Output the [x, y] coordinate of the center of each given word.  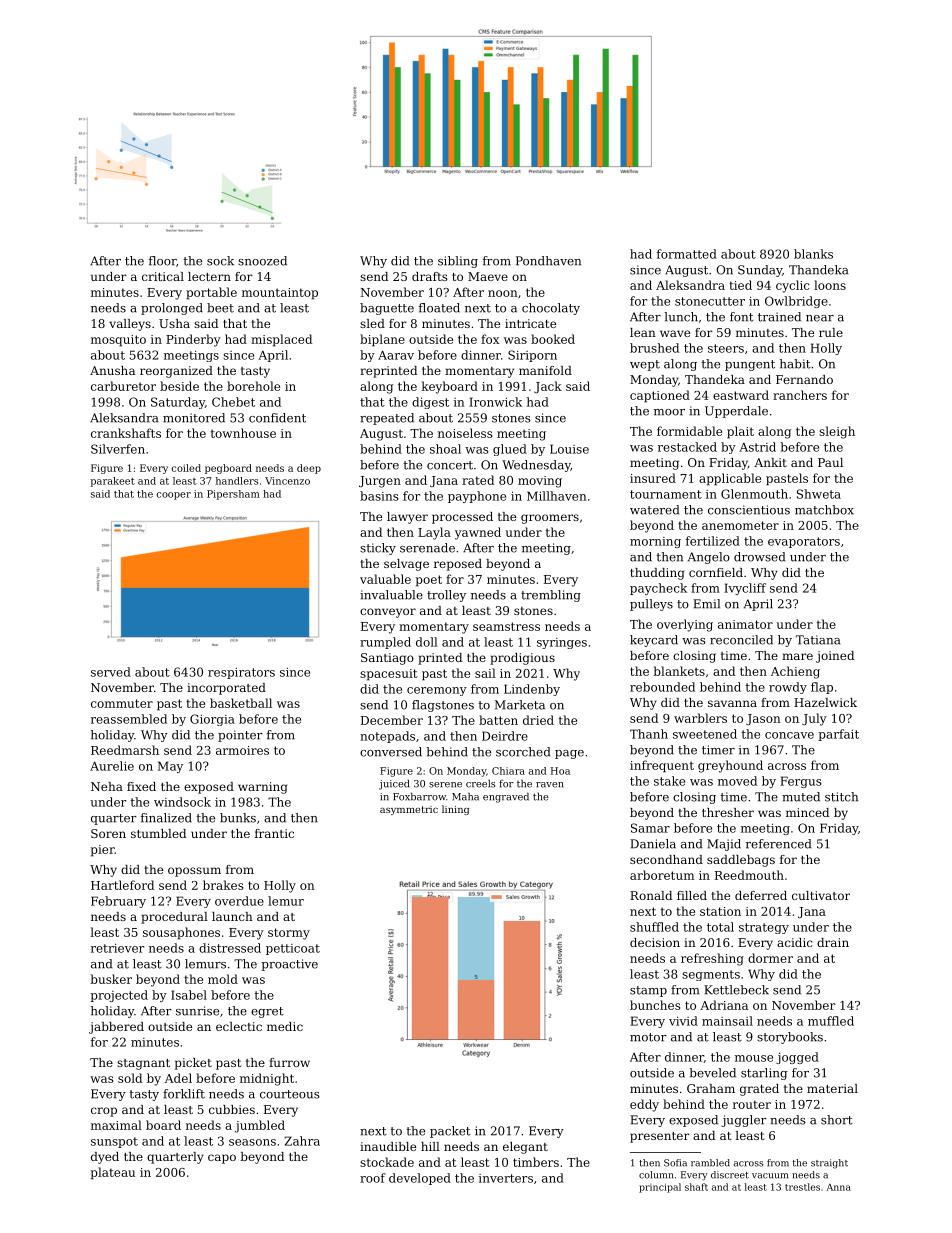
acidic [794, 942]
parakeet [113, 482]
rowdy [788, 688]
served [111, 672]
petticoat [293, 949]
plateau [113, 1173]
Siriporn [532, 356]
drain [833, 942]
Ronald [651, 895]
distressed [230, 948]
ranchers [800, 395]
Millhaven [556, 496]
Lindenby [532, 690]
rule [831, 332]
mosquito [118, 341]
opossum [194, 872]
